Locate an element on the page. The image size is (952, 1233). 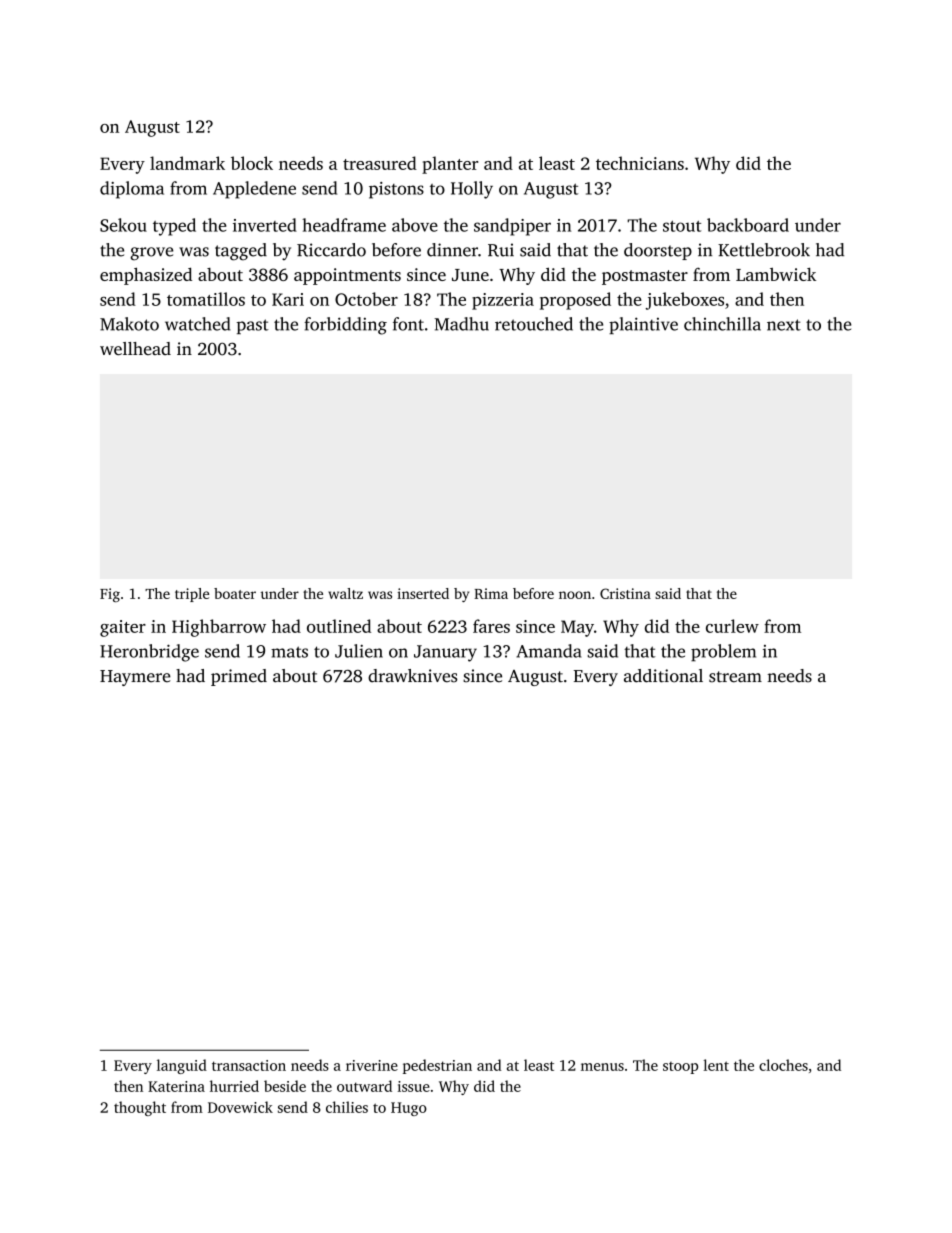
noon is located at coordinates (575, 595).
